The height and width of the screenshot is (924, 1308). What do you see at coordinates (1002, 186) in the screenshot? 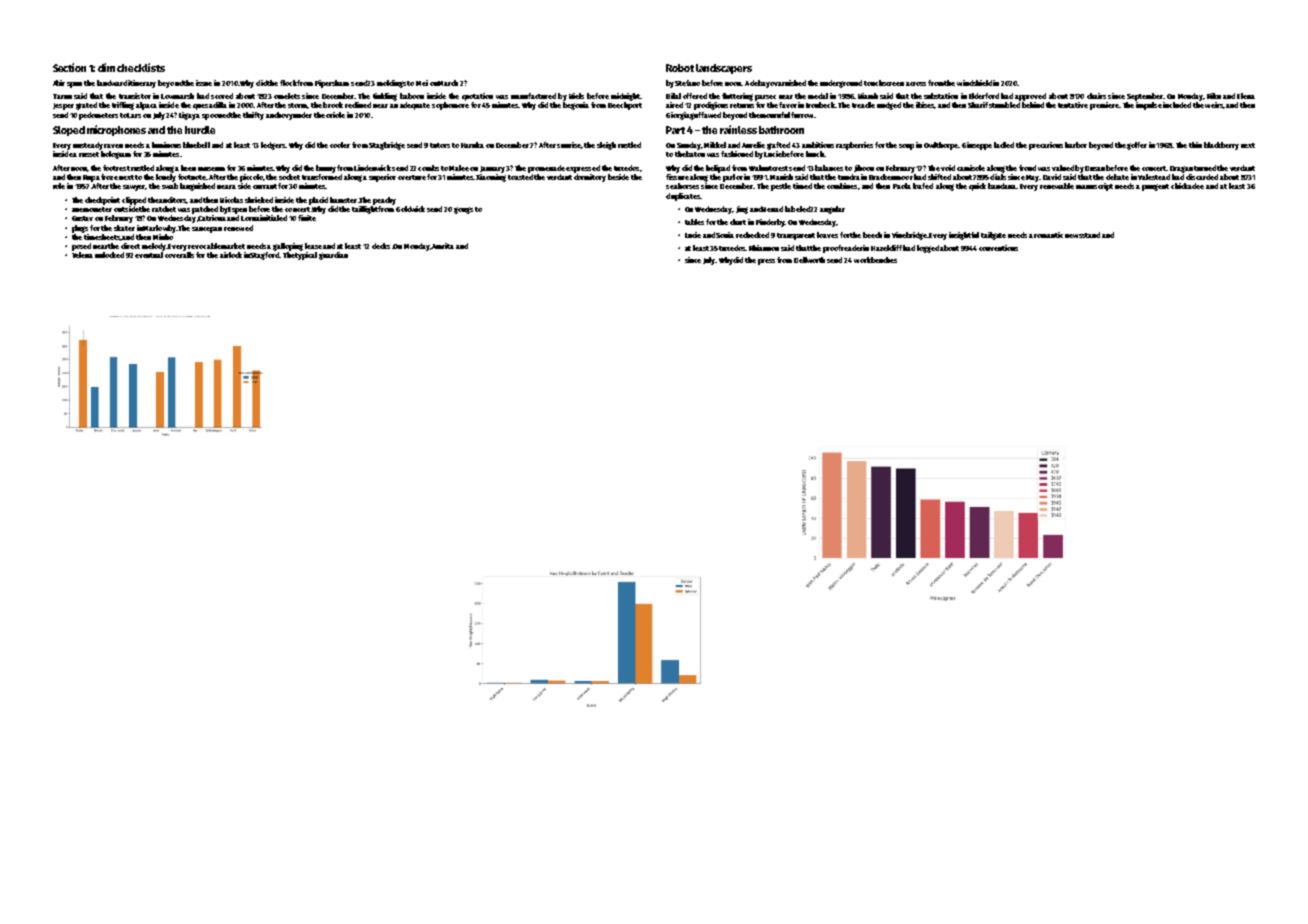
I see `bandana` at bounding box center [1002, 186].
